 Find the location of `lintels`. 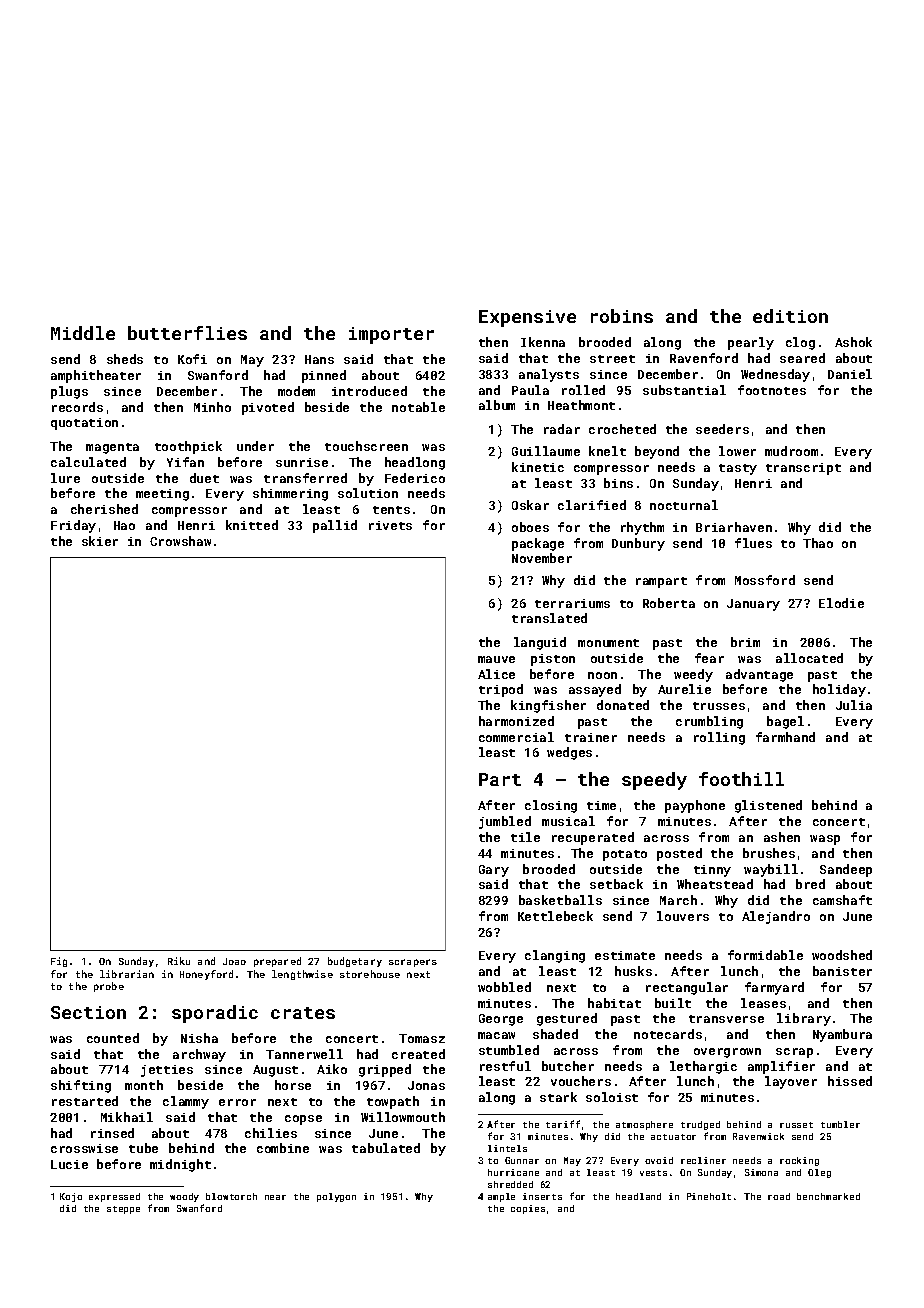

lintels is located at coordinates (507, 1148).
